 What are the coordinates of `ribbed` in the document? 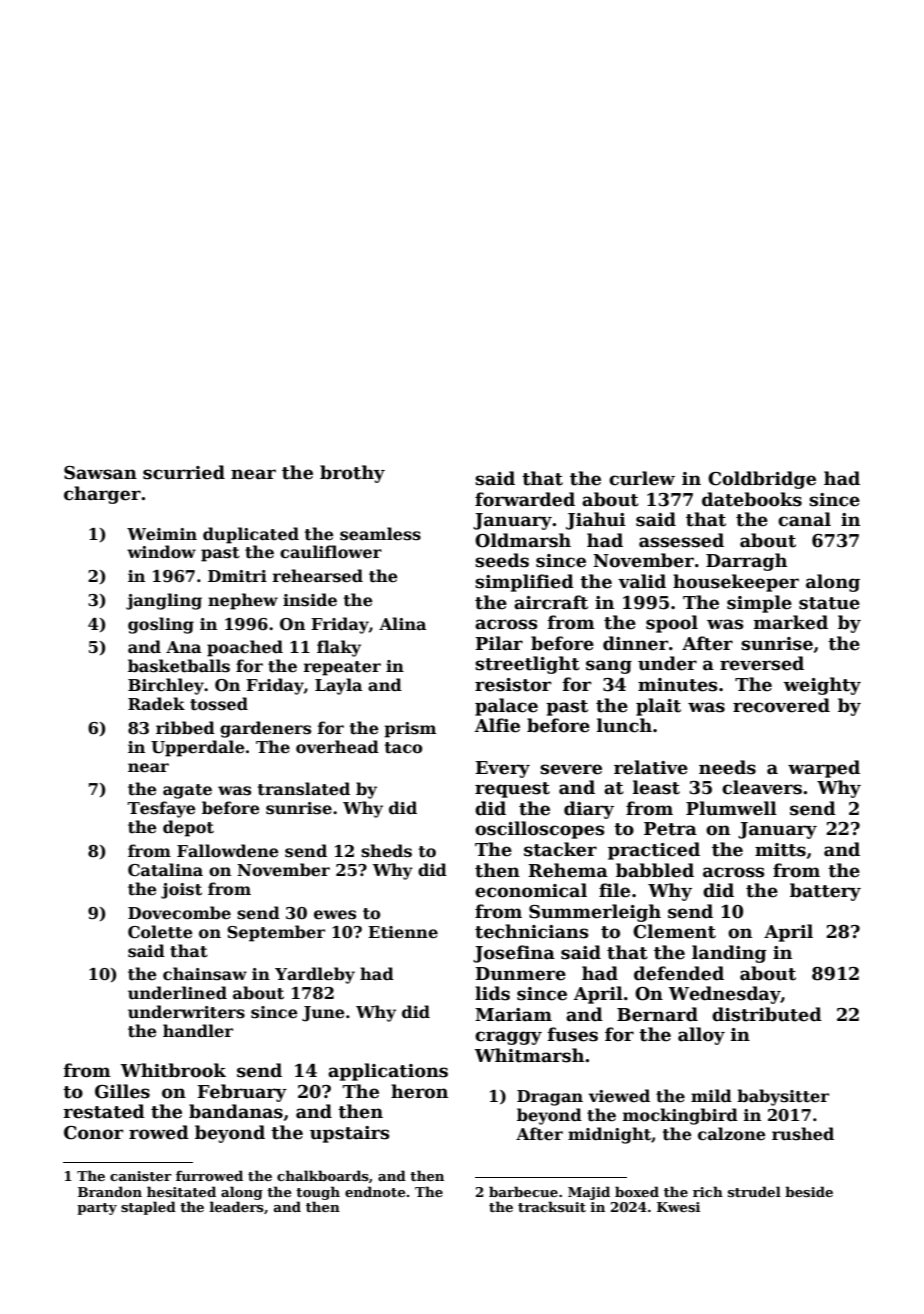 It's located at (185, 728).
